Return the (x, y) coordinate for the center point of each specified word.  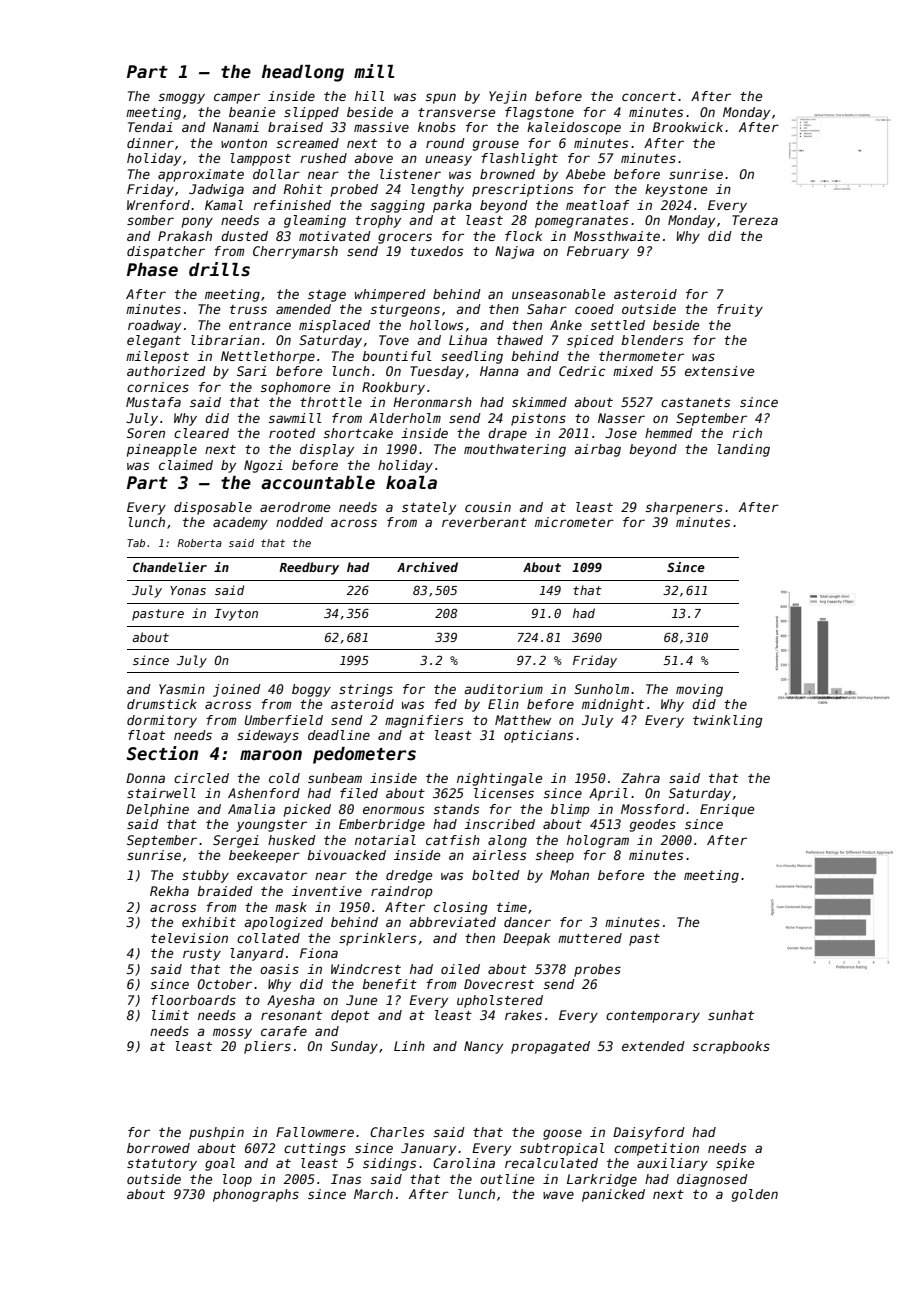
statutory (162, 1165)
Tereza (755, 220)
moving (699, 690)
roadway (154, 326)
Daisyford (649, 1133)
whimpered (390, 295)
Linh (409, 1046)
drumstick (162, 704)
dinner (150, 143)
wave (558, 1195)
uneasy (448, 160)
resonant (291, 1015)
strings (366, 690)
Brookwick (688, 127)
